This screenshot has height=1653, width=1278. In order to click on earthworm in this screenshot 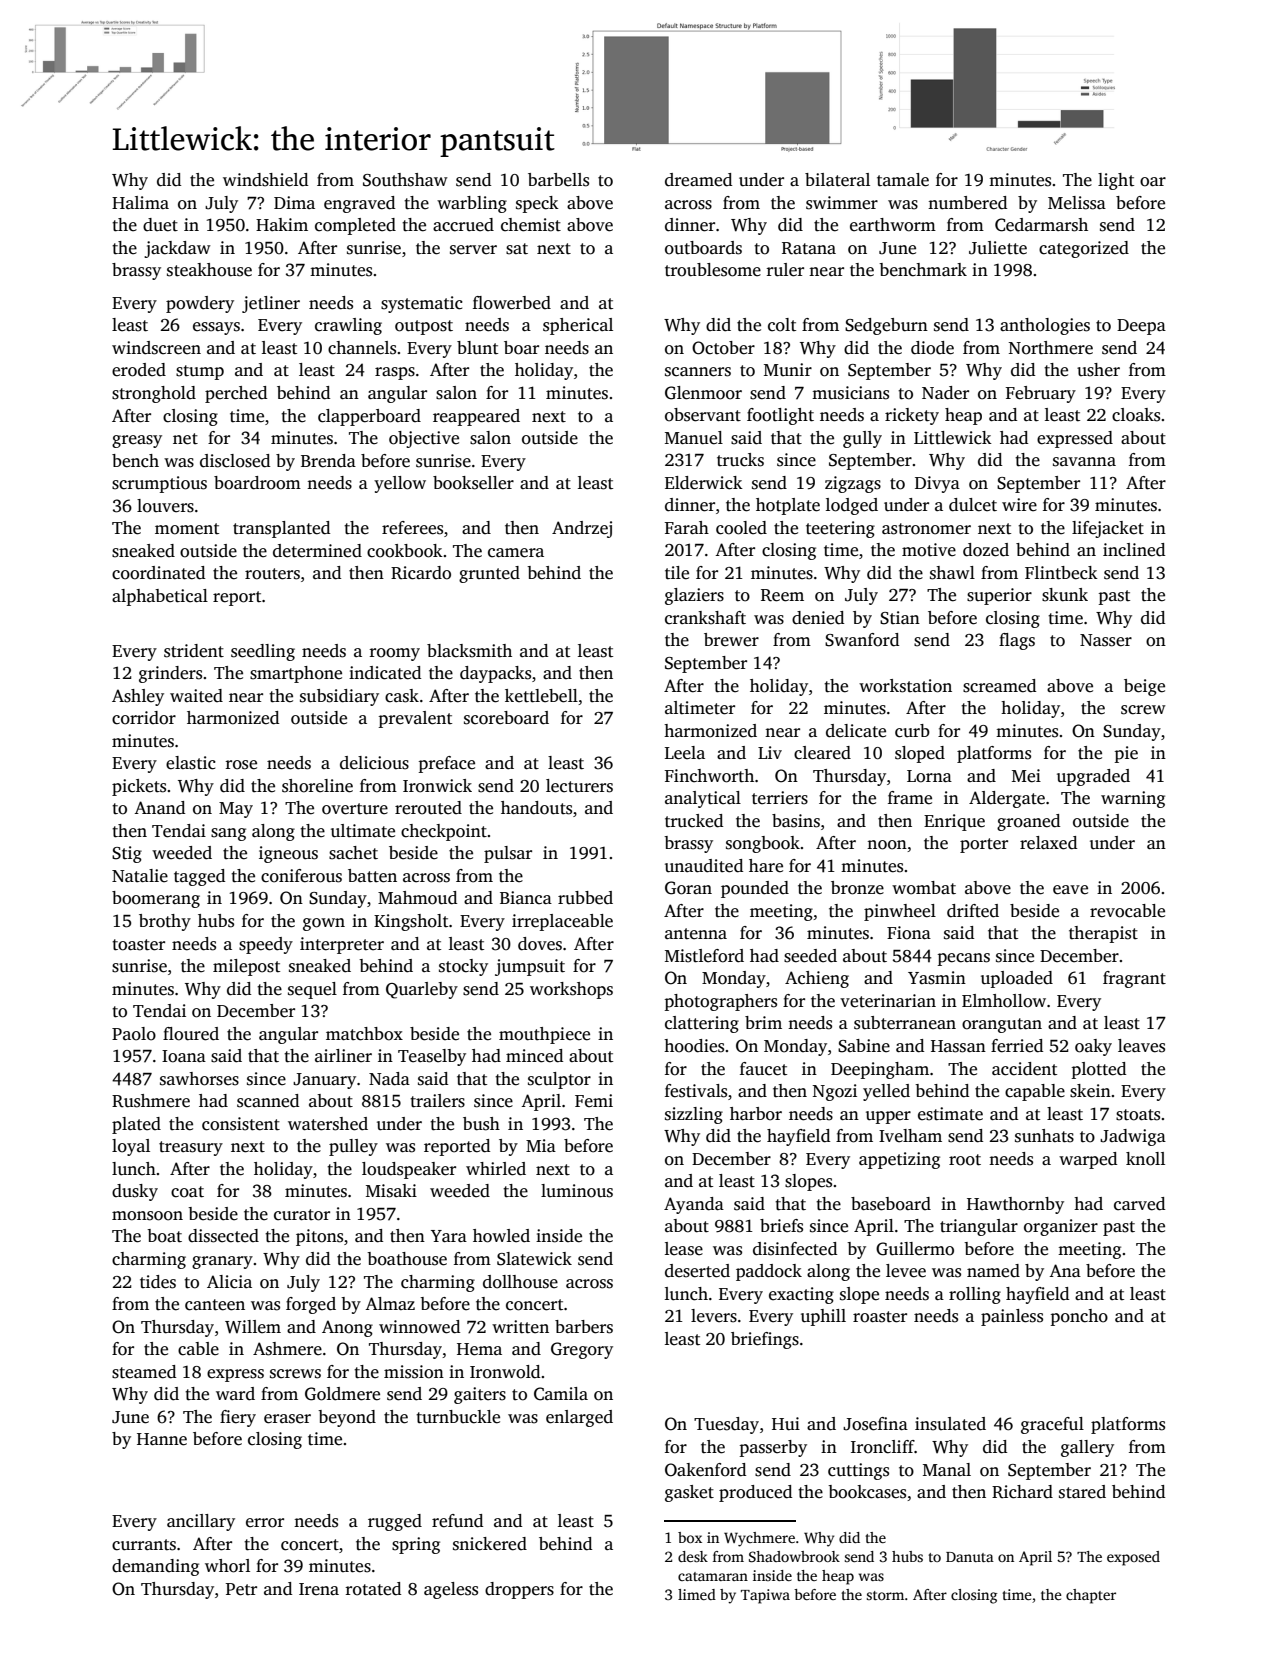, I will do `click(893, 225)`.
